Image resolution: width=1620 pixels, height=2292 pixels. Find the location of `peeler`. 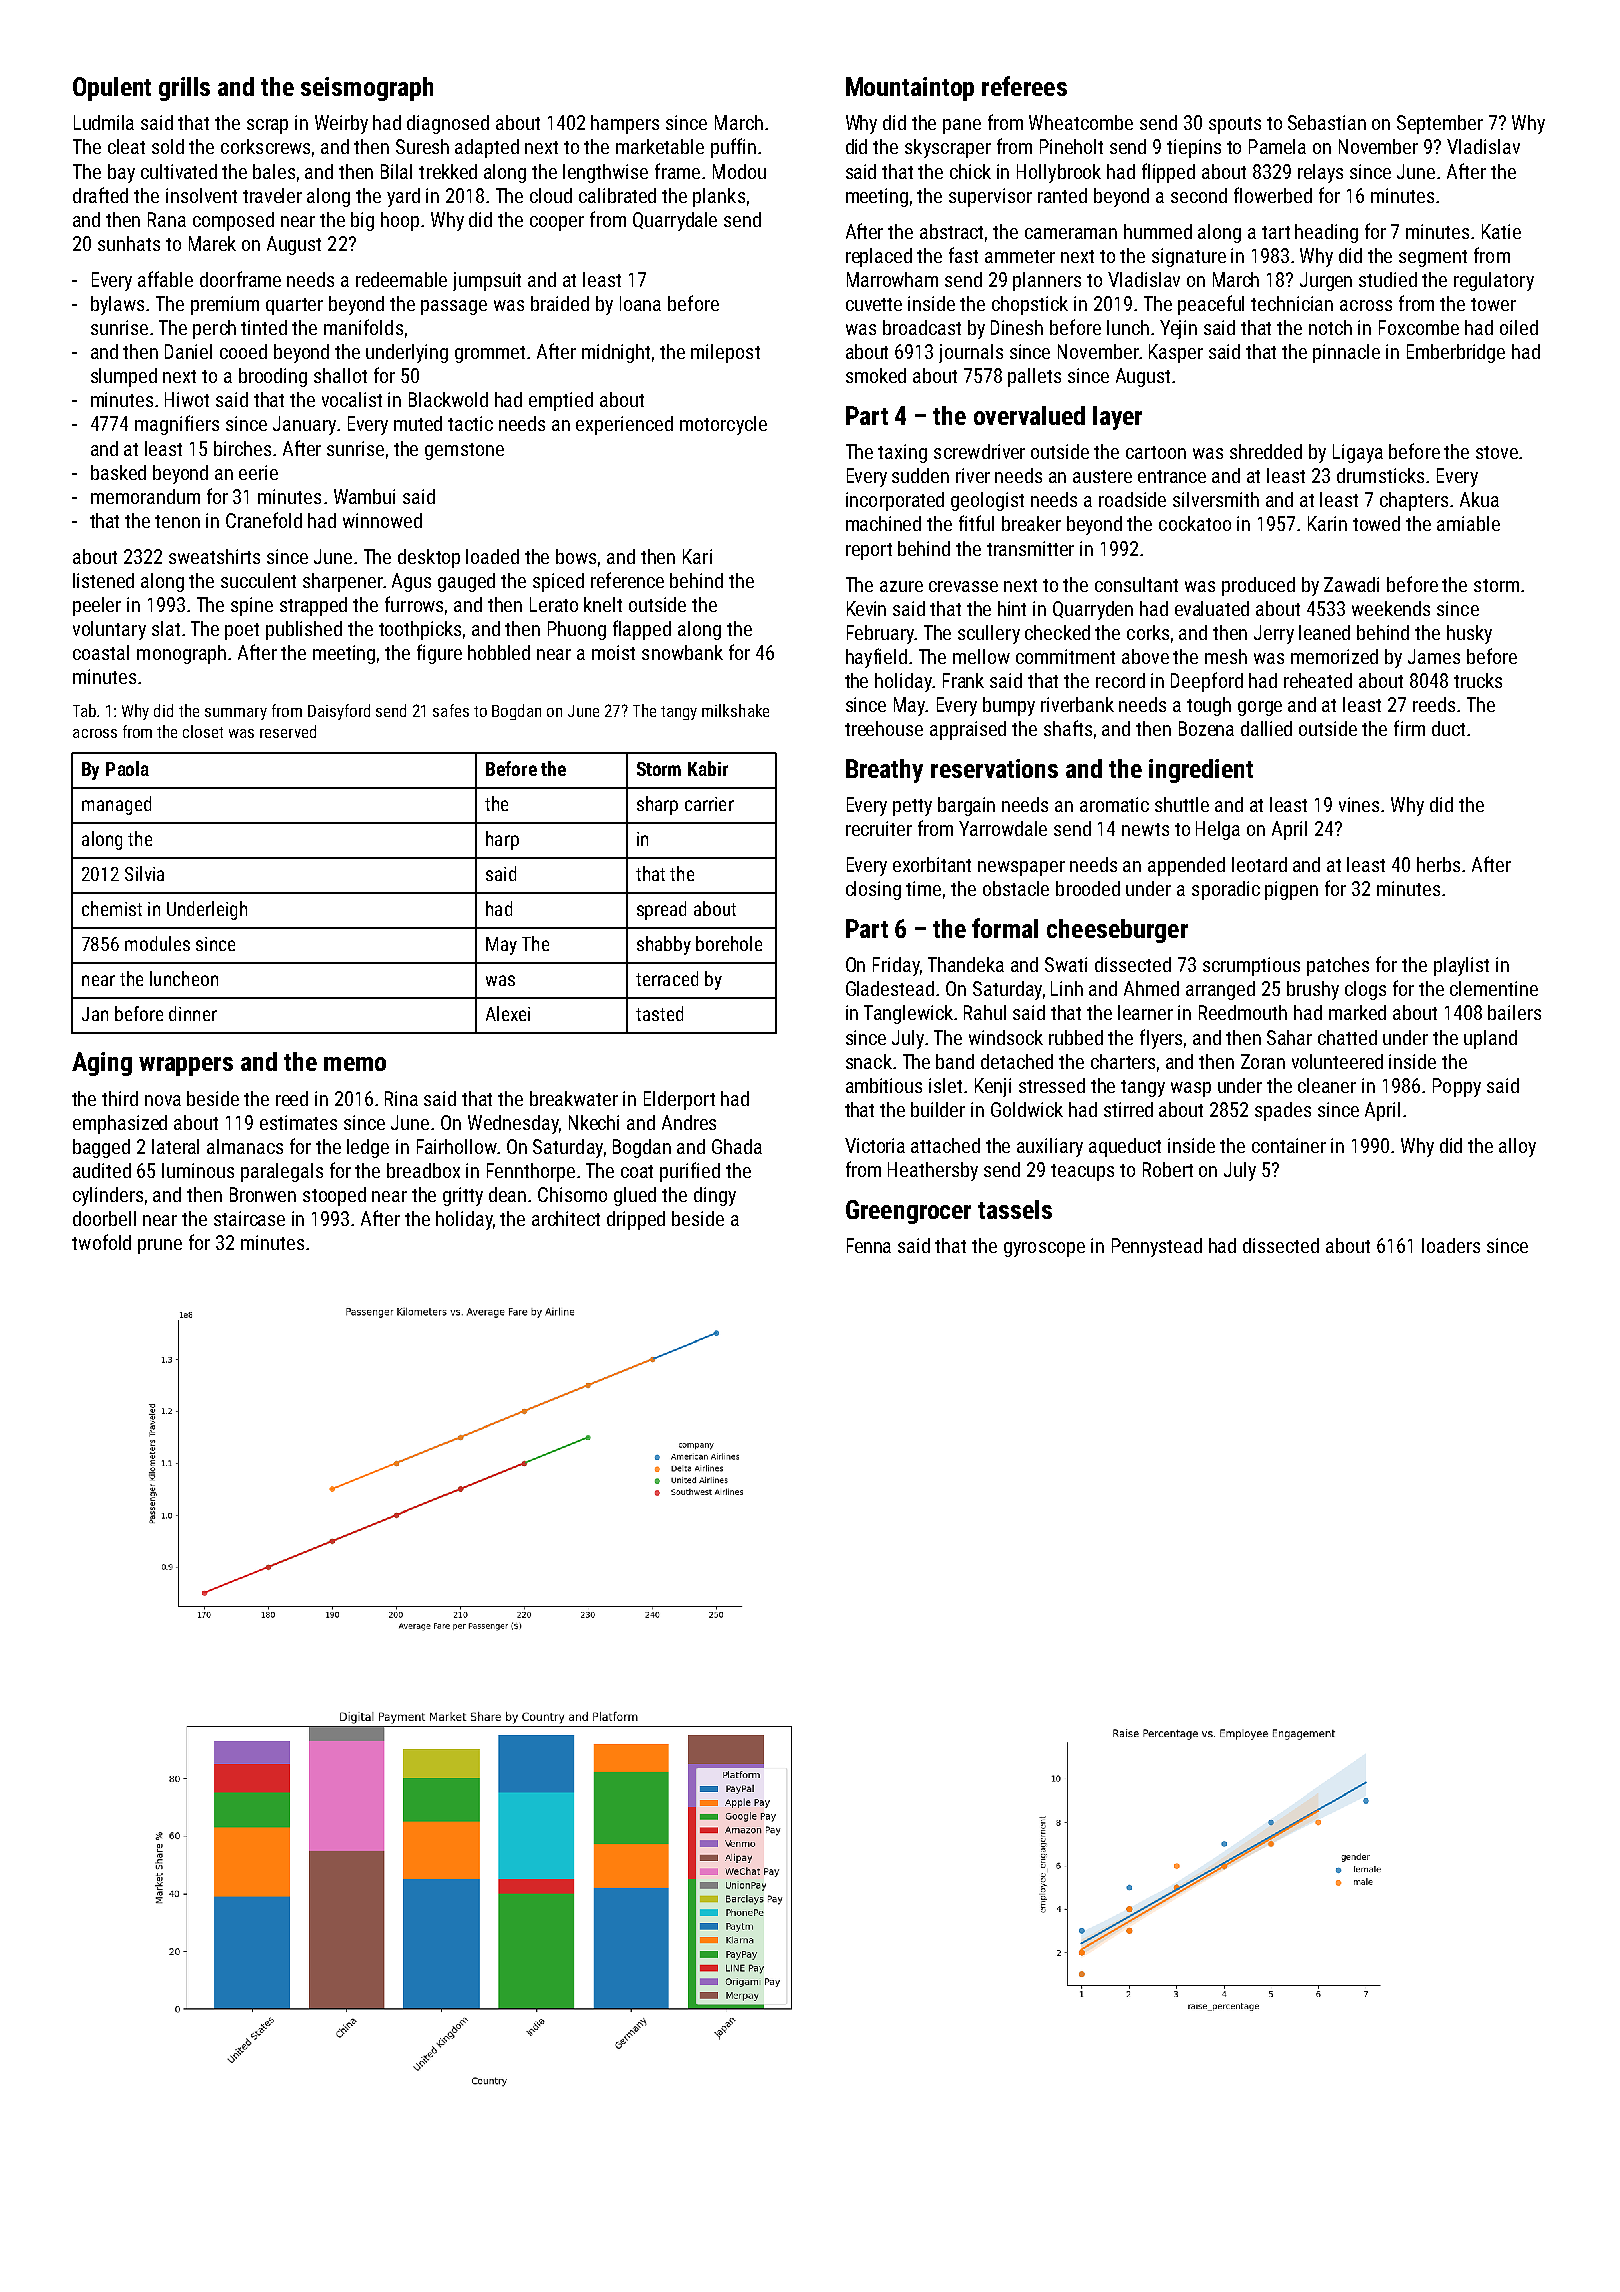

peeler is located at coordinates (97, 606).
